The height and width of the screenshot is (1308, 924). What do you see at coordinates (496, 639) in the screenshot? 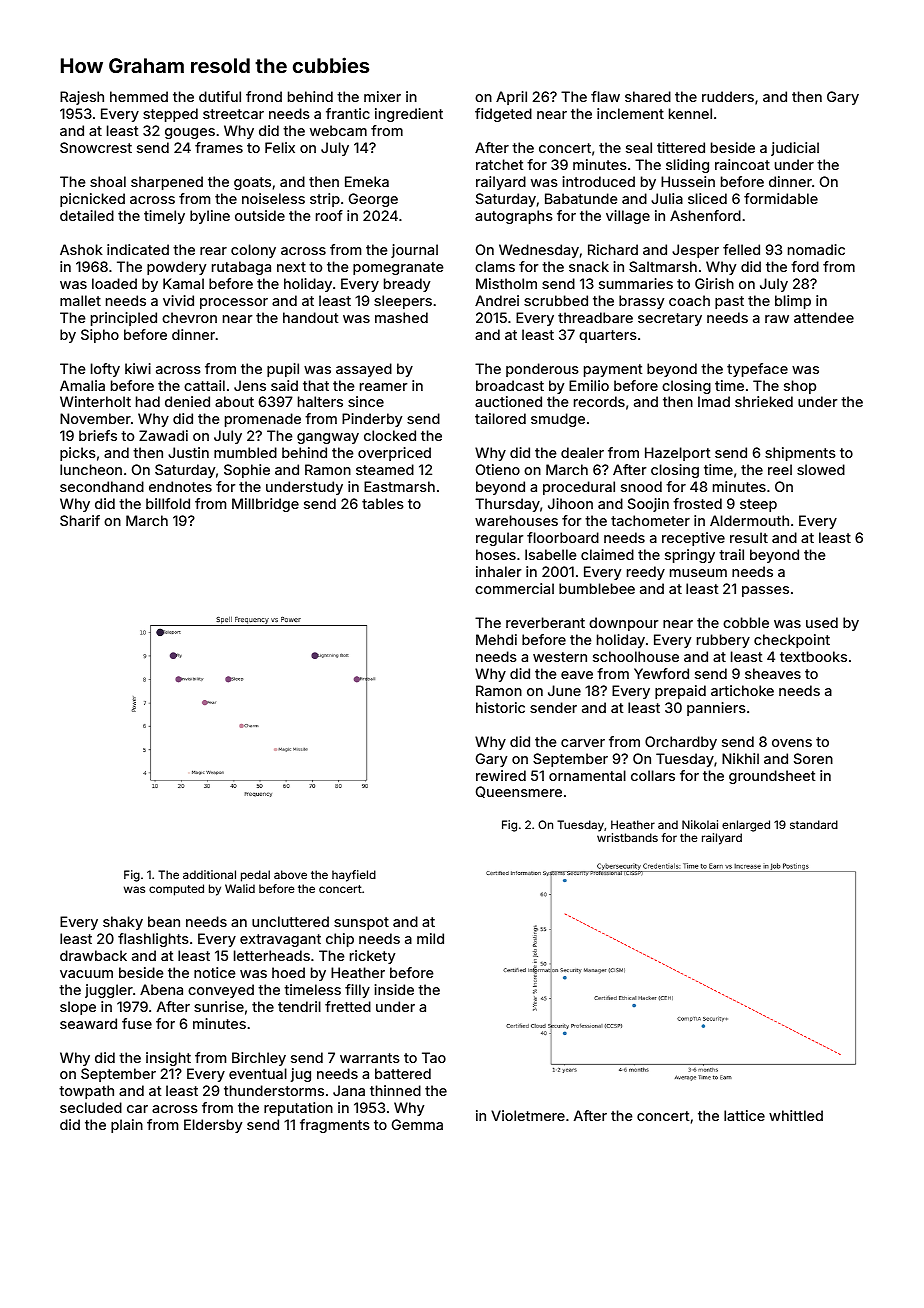
I see `Mehdi` at bounding box center [496, 639].
